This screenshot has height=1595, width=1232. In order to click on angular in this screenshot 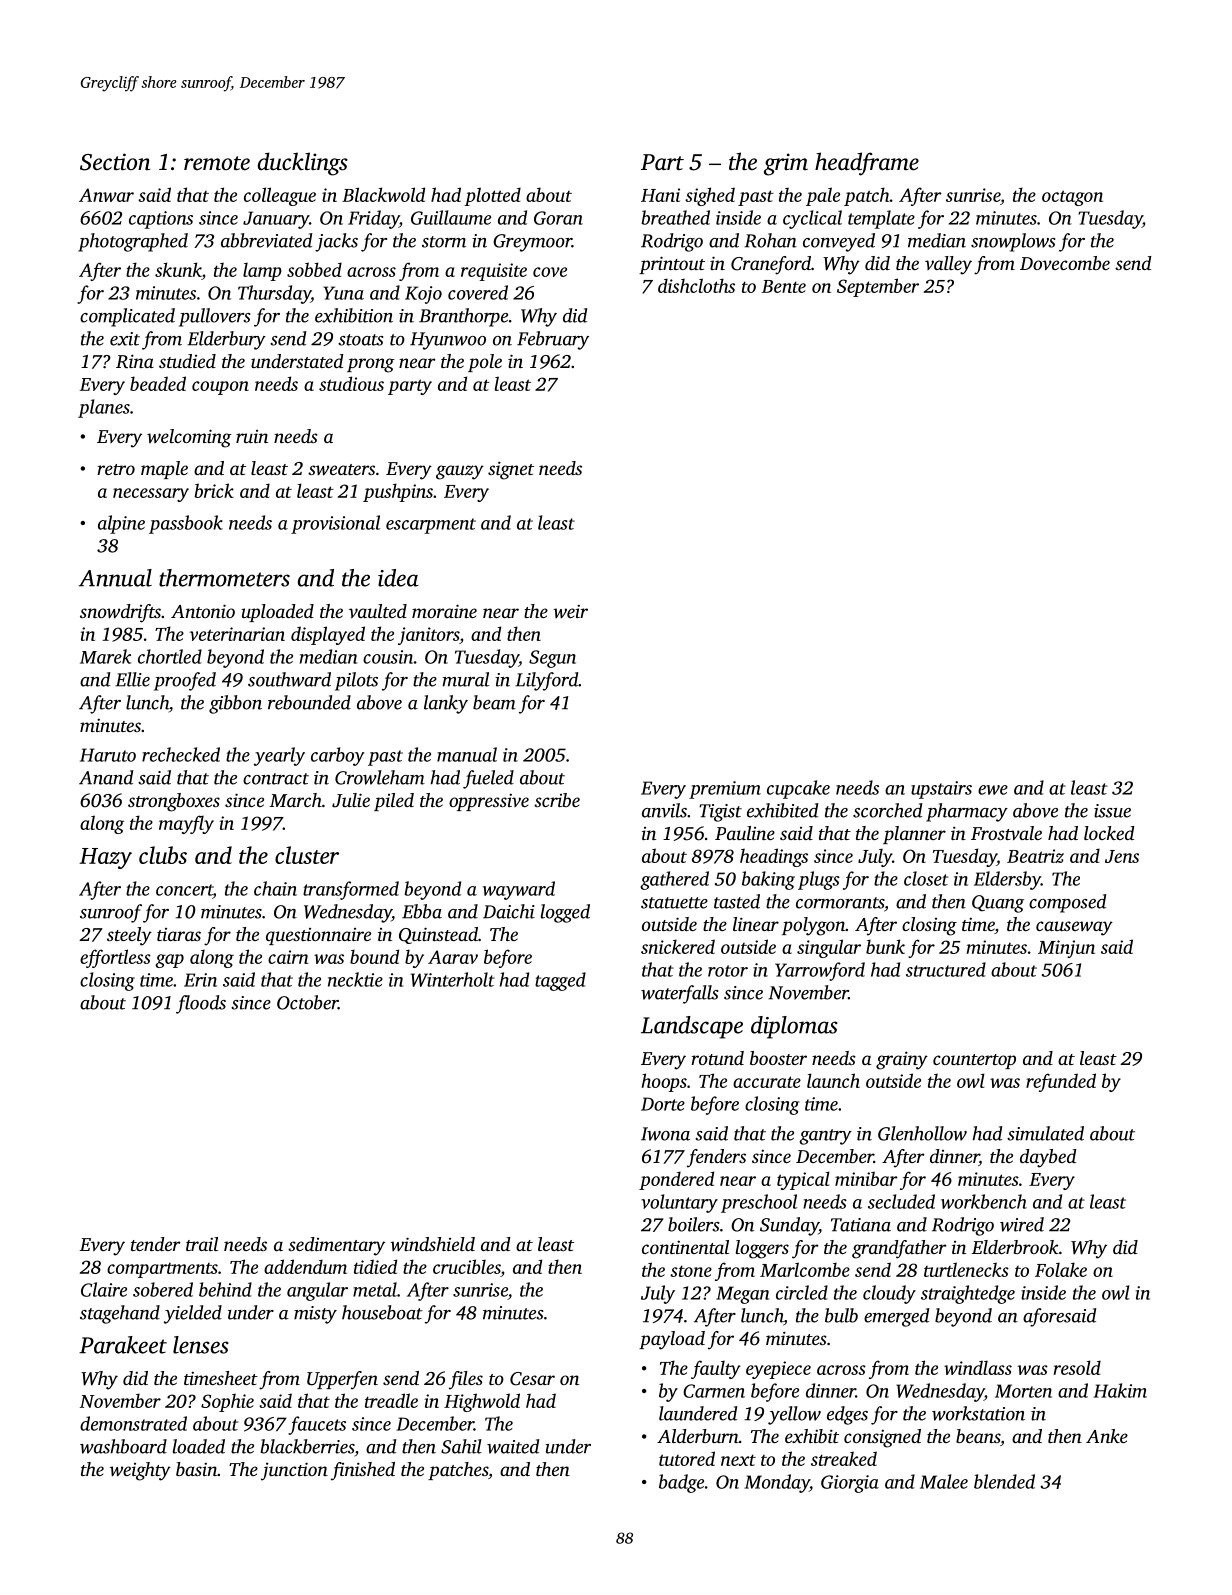, I will do `click(317, 1291)`.
